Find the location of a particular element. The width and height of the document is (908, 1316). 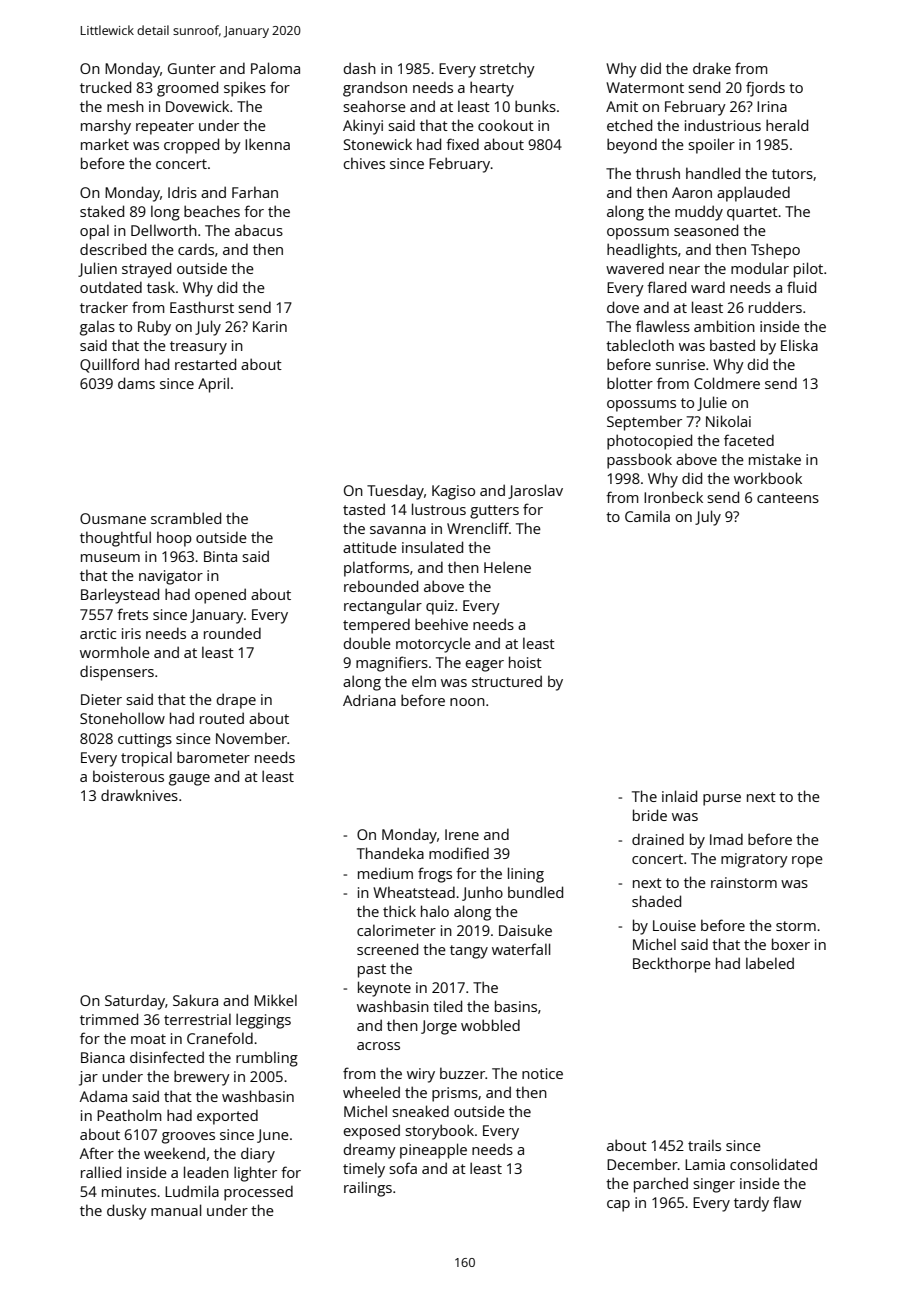

fixed is located at coordinates (462, 144).
